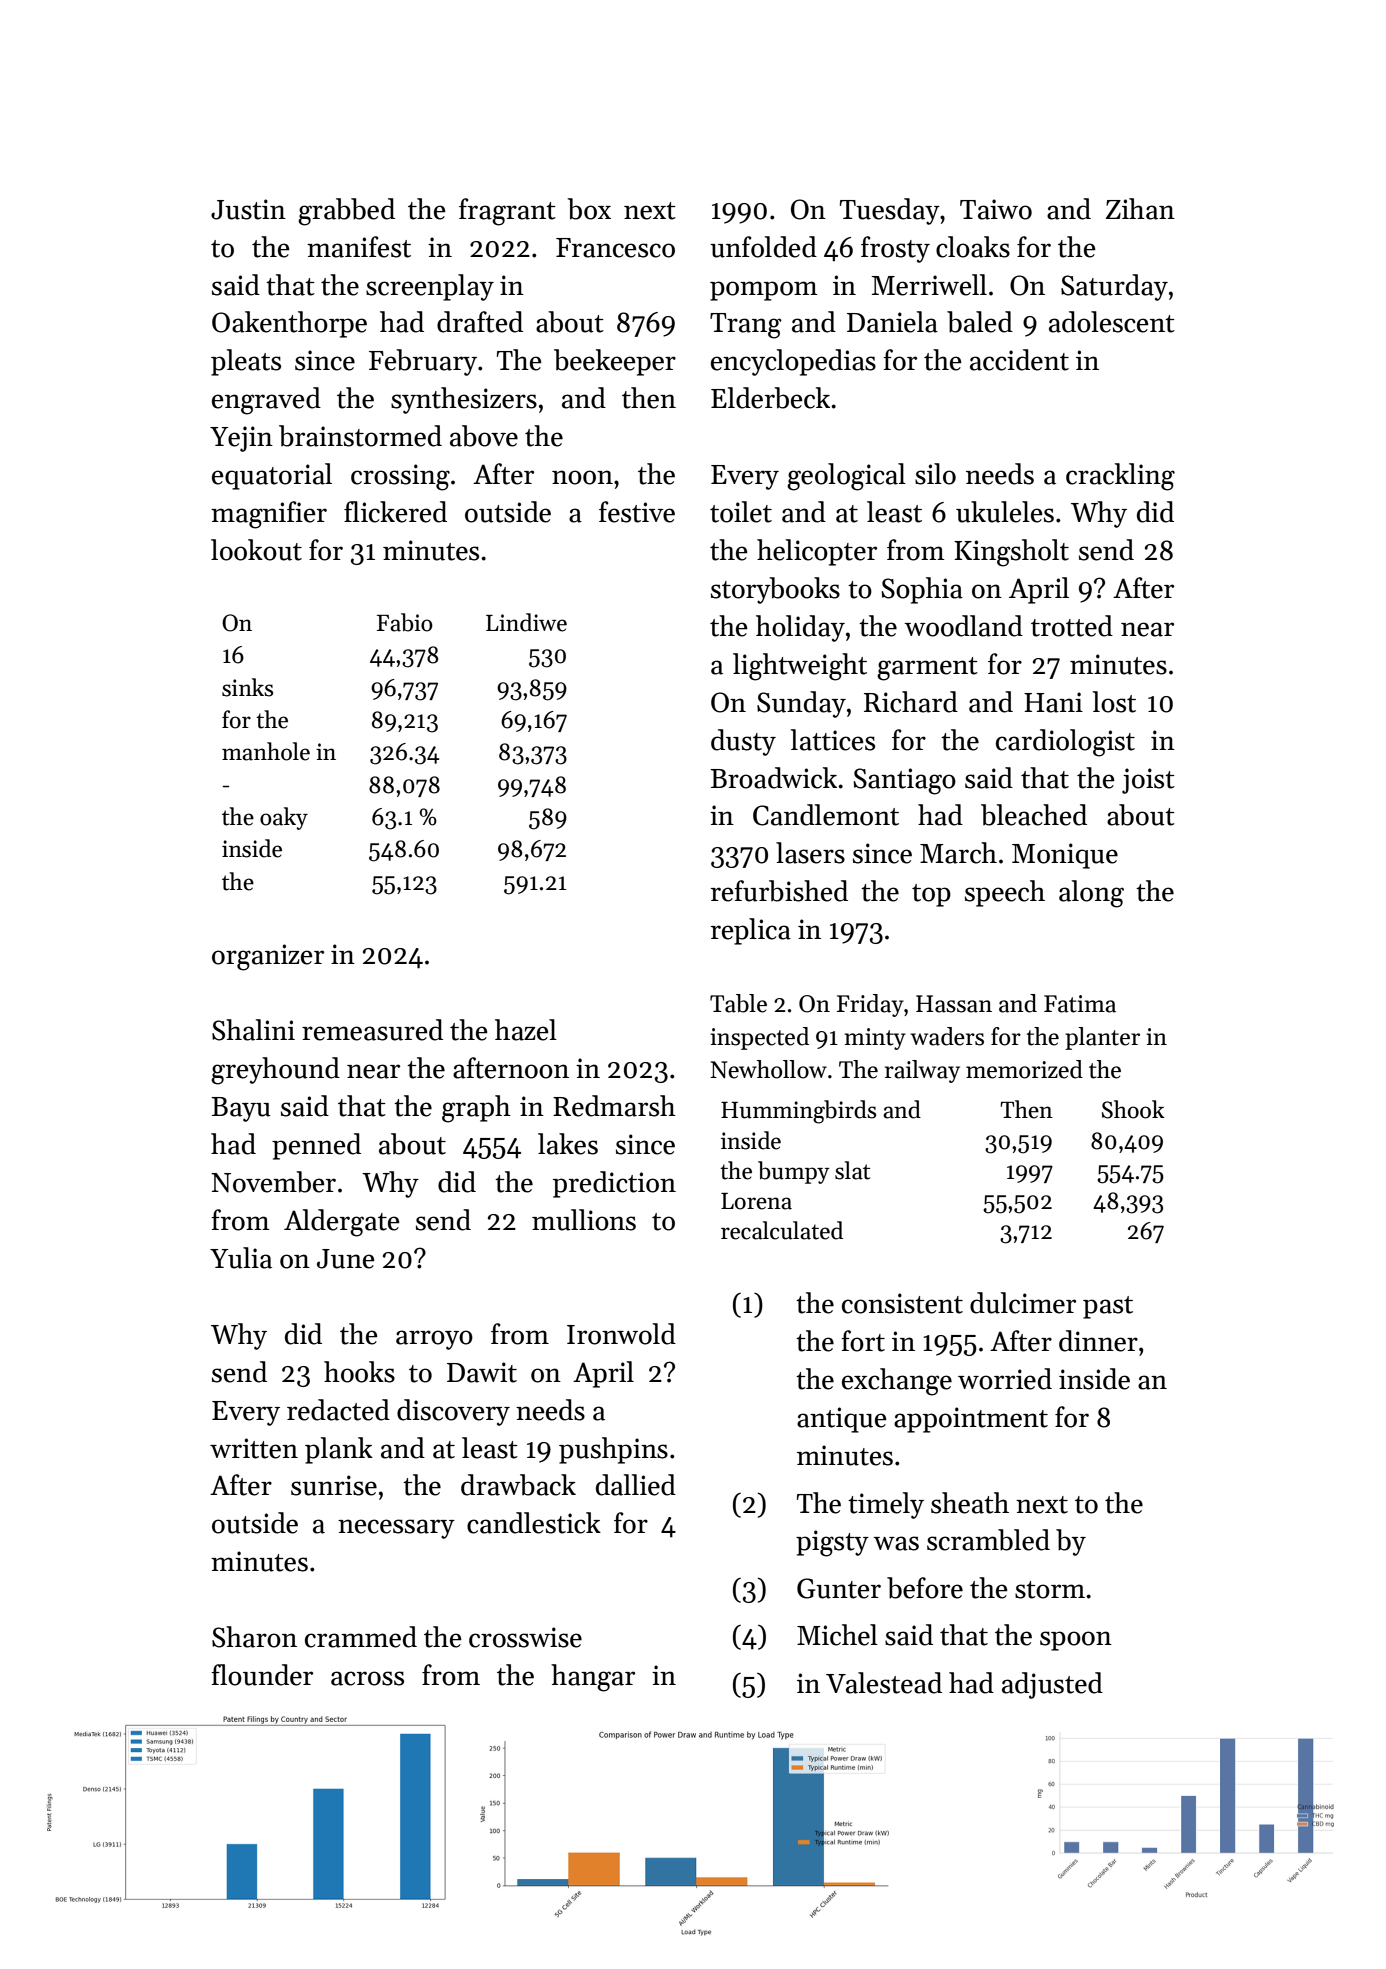  I want to click on Monique, so click(1065, 856).
